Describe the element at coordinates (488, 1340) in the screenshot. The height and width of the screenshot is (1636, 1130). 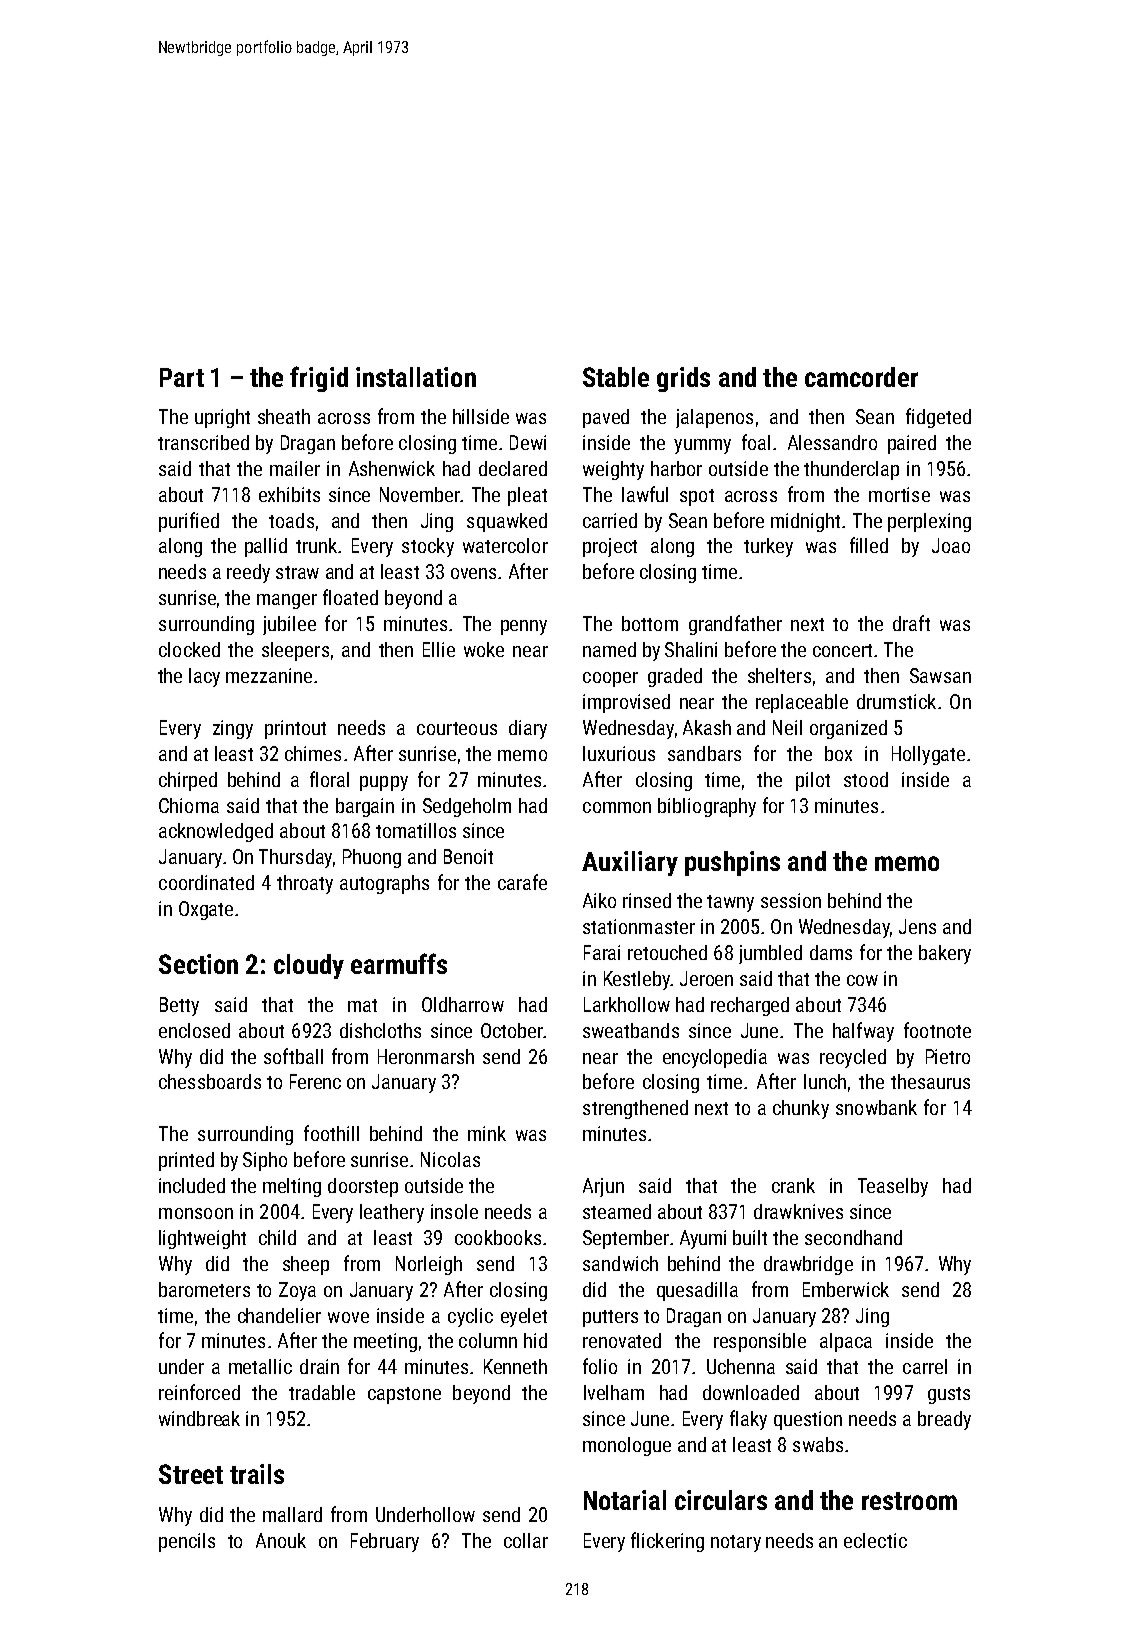
I see `column` at that location.
